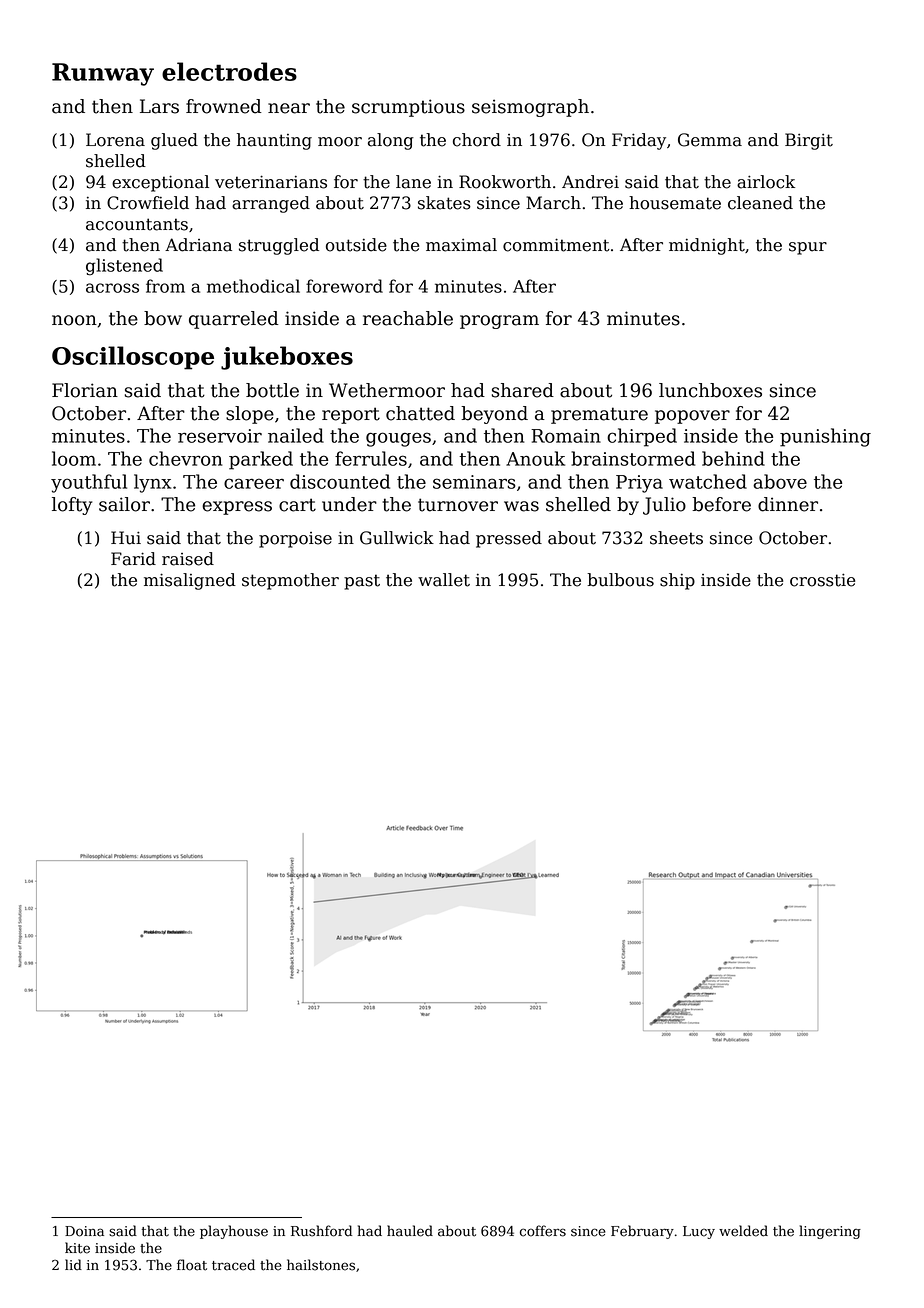 The image size is (924, 1308). I want to click on lofty, so click(72, 506).
